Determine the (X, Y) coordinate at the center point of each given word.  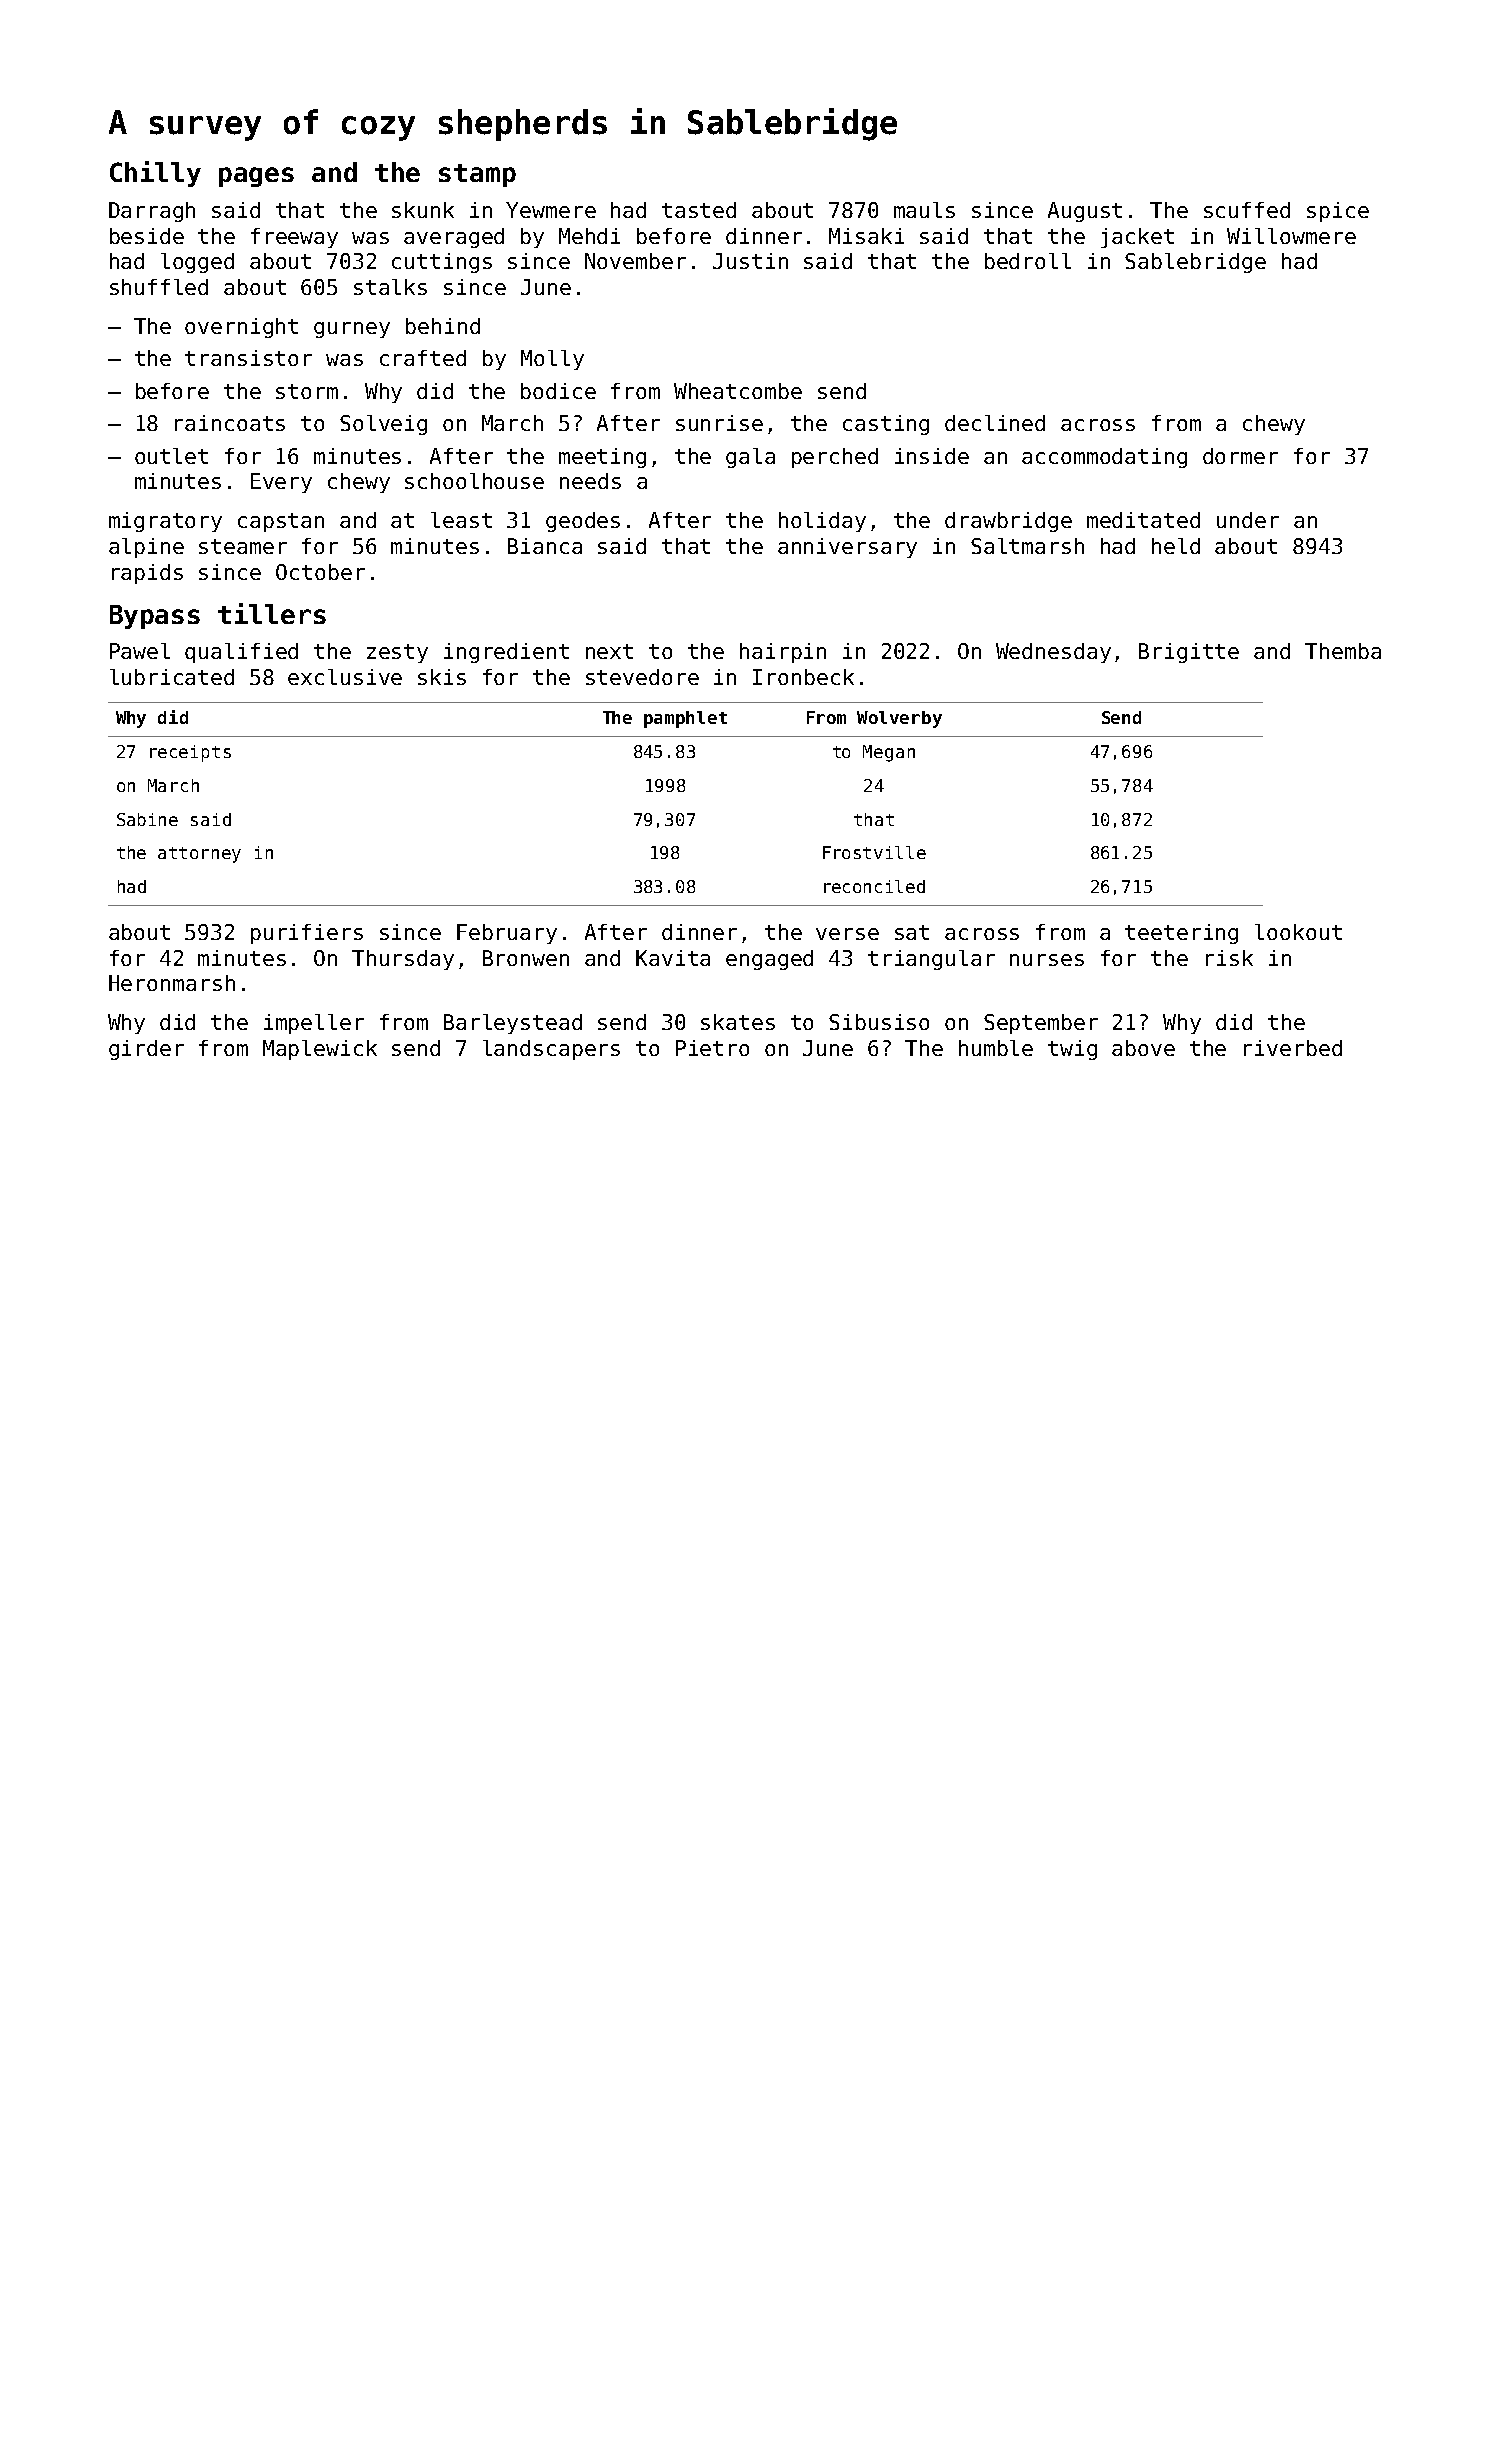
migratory (165, 522)
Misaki (866, 236)
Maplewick (320, 1050)
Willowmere (1291, 236)
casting (886, 425)
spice (1338, 212)
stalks (390, 287)
